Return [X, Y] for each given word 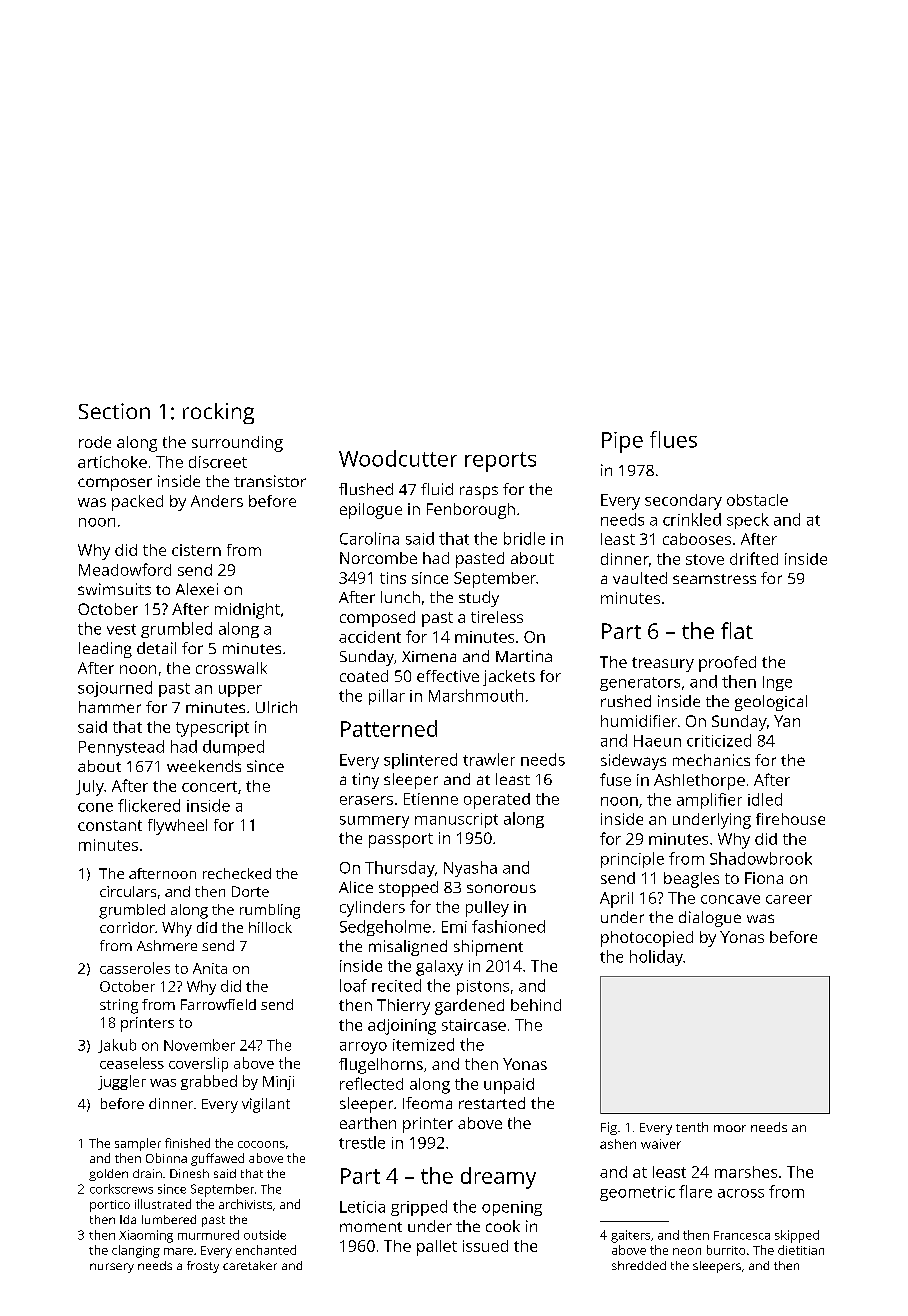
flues [673, 439]
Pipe [622, 442]
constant [110, 825]
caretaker [250, 1265]
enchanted [266, 1250]
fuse [615, 779]
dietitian [801, 1250]
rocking [218, 413]
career [789, 899]
